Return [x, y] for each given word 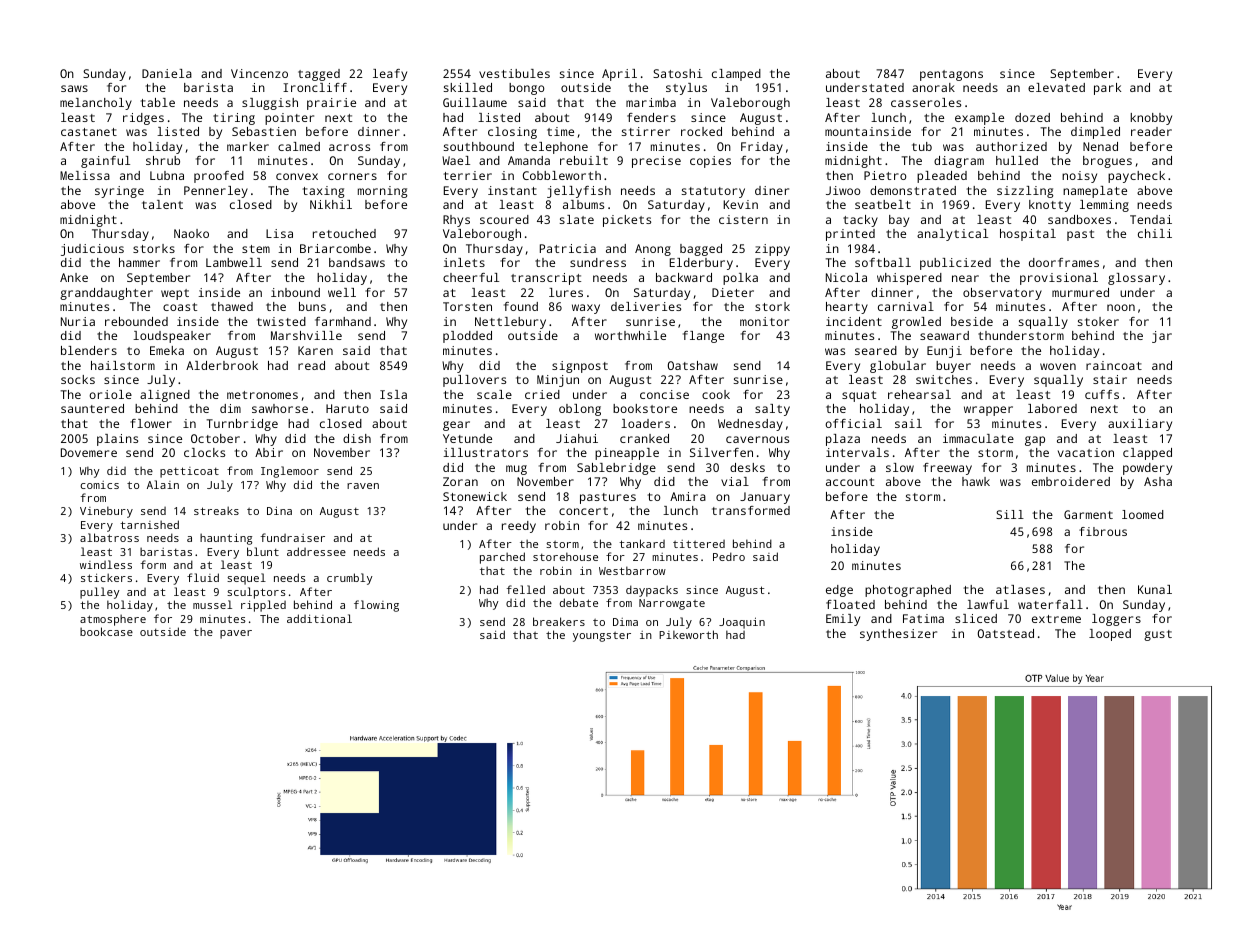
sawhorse [280, 408]
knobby [1151, 119]
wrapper [988, 411]
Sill [1010, 514]
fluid [203, 577]
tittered [699, 544]
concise [664, 394]
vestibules [514, 73]
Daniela [167, 73]
